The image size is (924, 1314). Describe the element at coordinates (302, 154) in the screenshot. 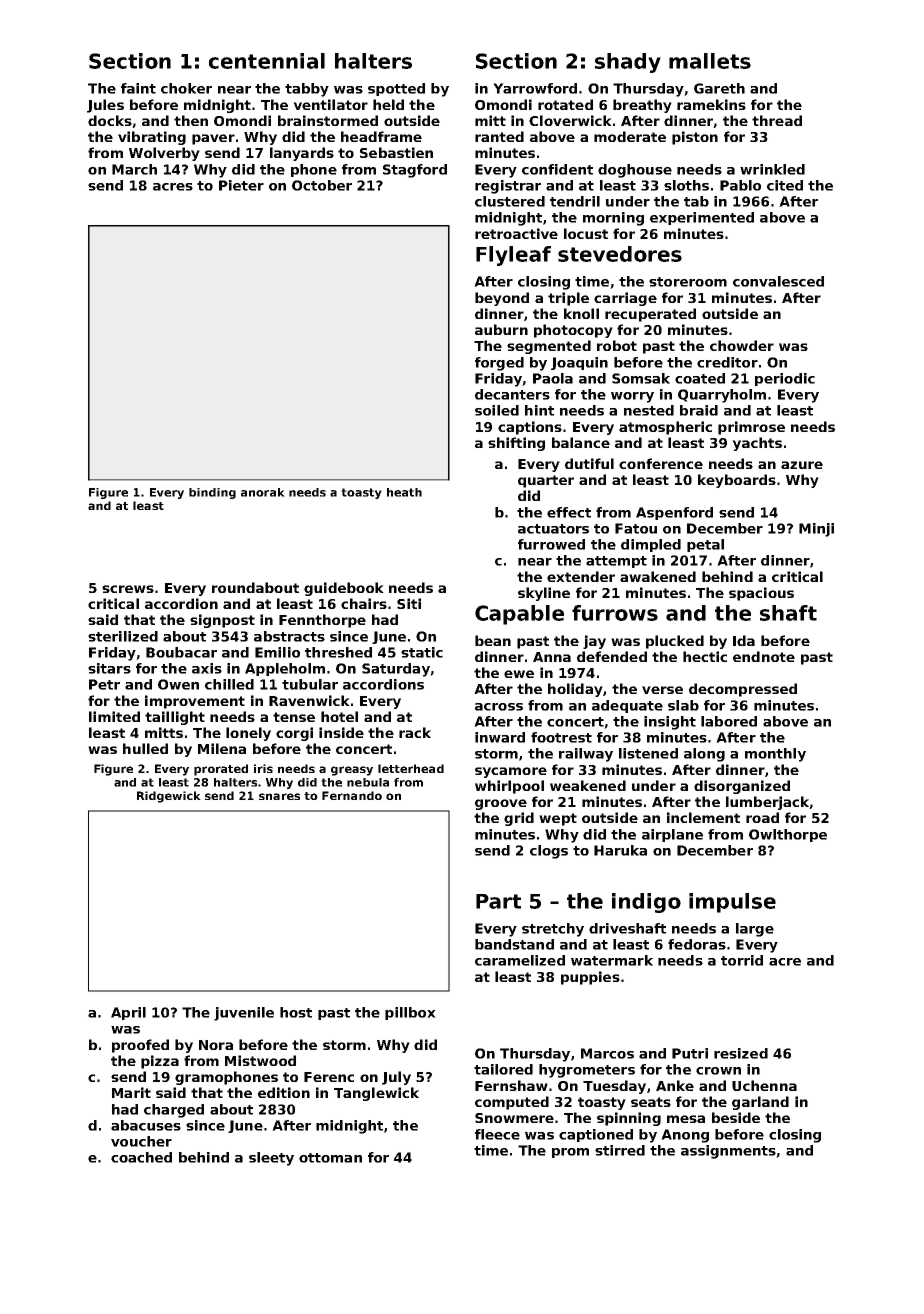

I see `lanyards` at that location.
